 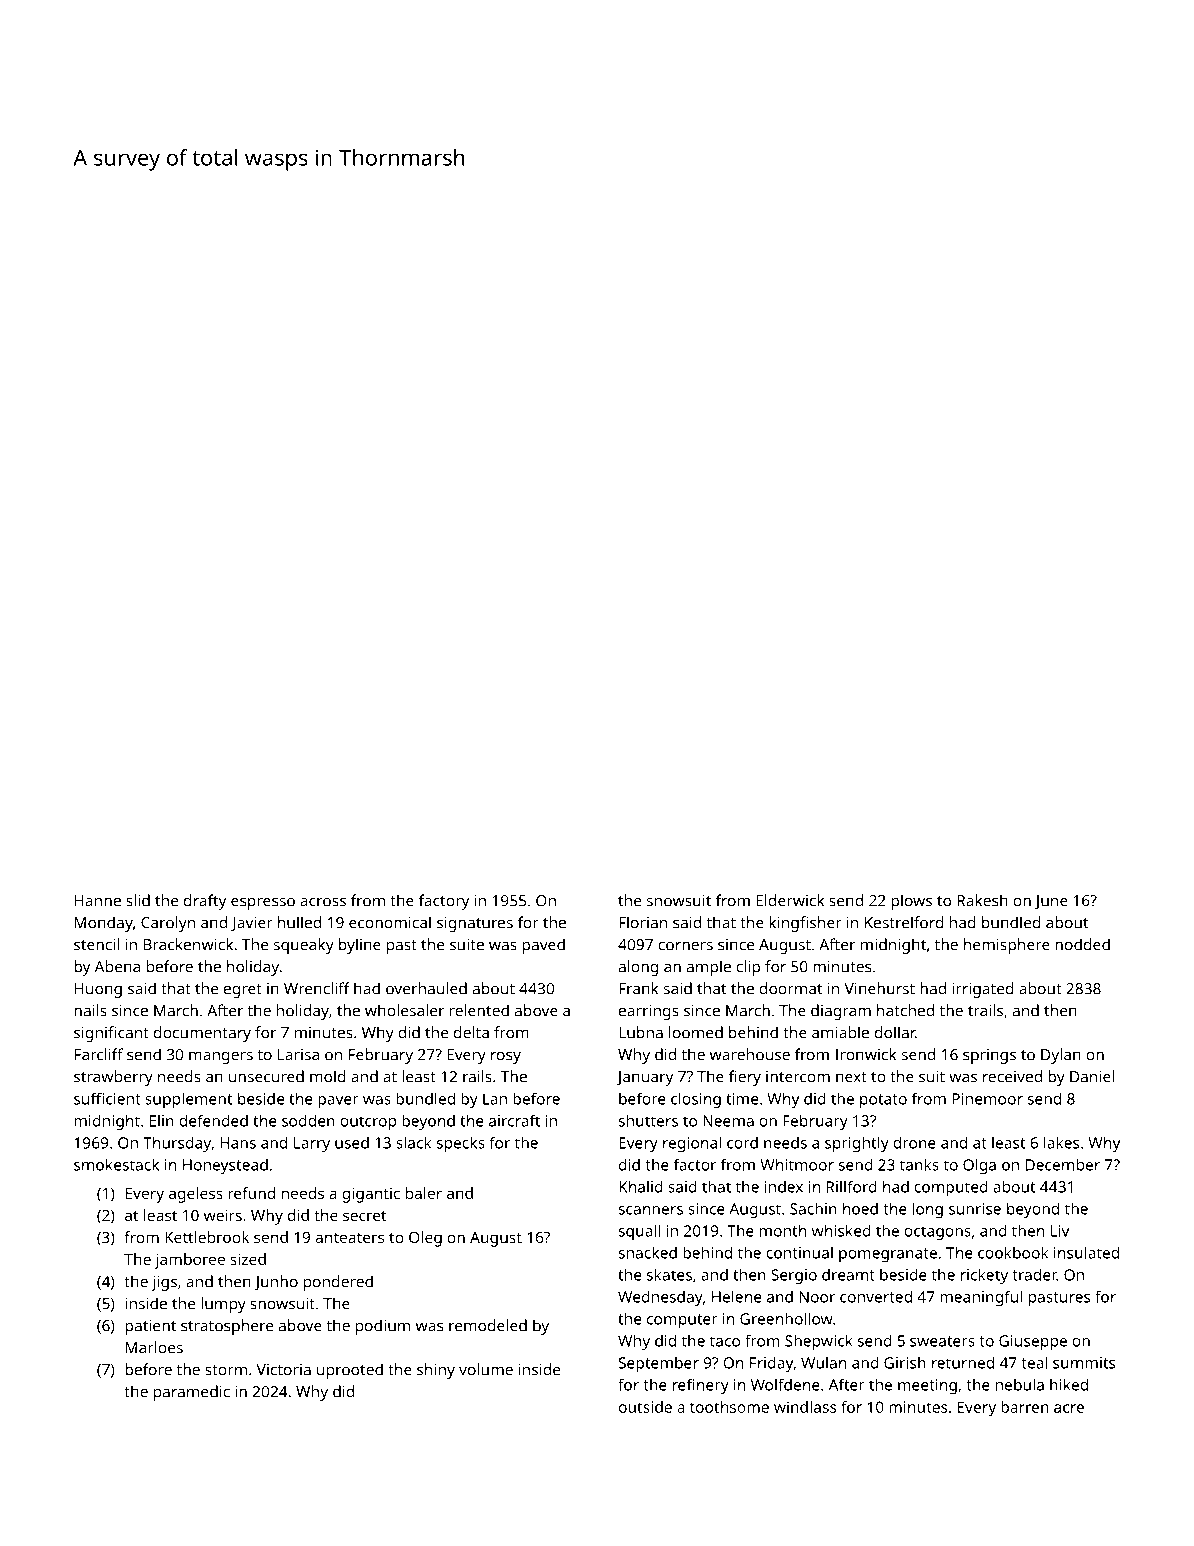 I want to click on anteaters, so click(x=350, y=1238).
